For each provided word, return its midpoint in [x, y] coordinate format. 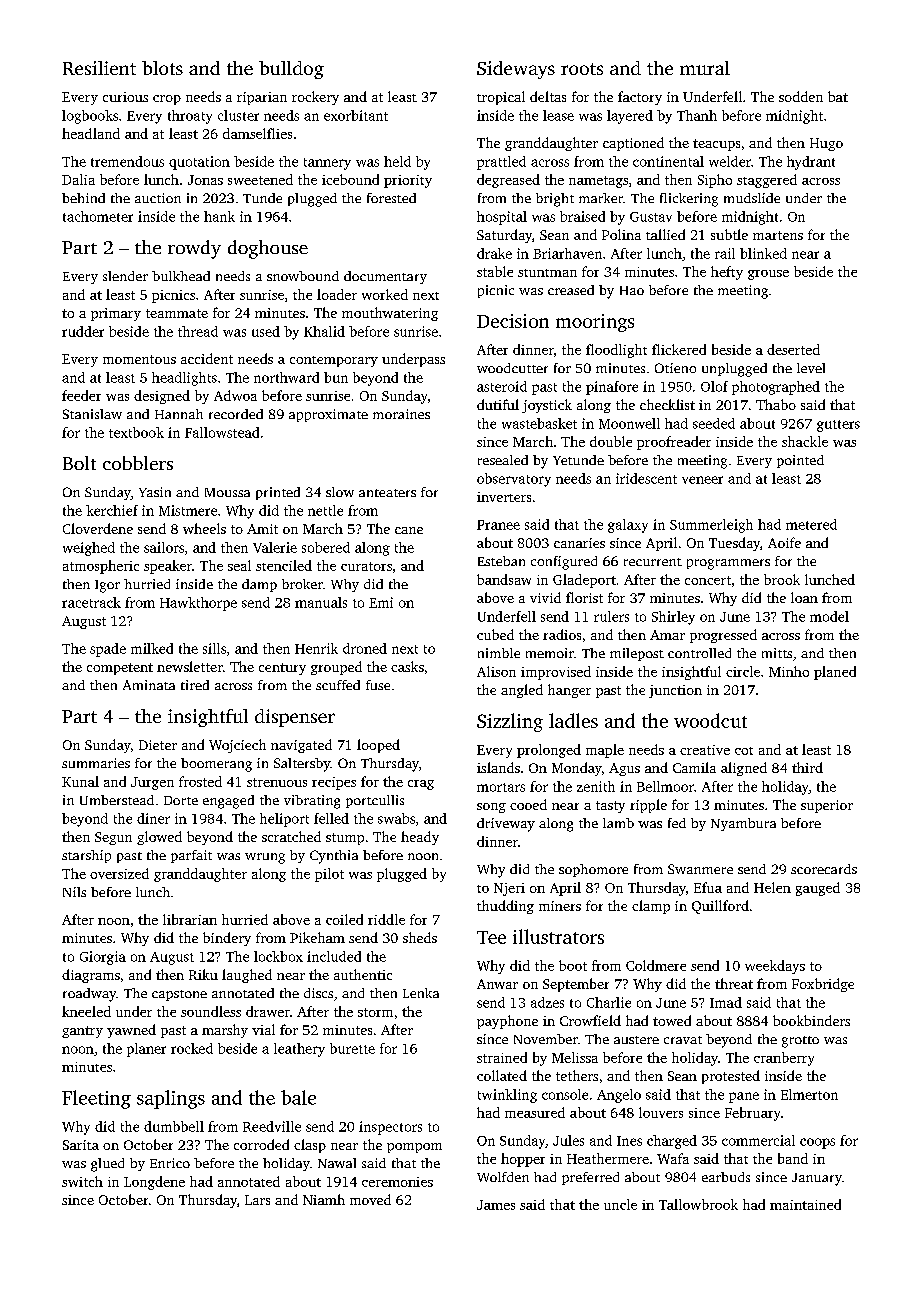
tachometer [98, 216]
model [829, 616]
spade [108, 650]
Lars [257, 1200]
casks [407, 666]
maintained [805, 1204]
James [496, 1205]
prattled [501, 163]
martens [778, 235]
